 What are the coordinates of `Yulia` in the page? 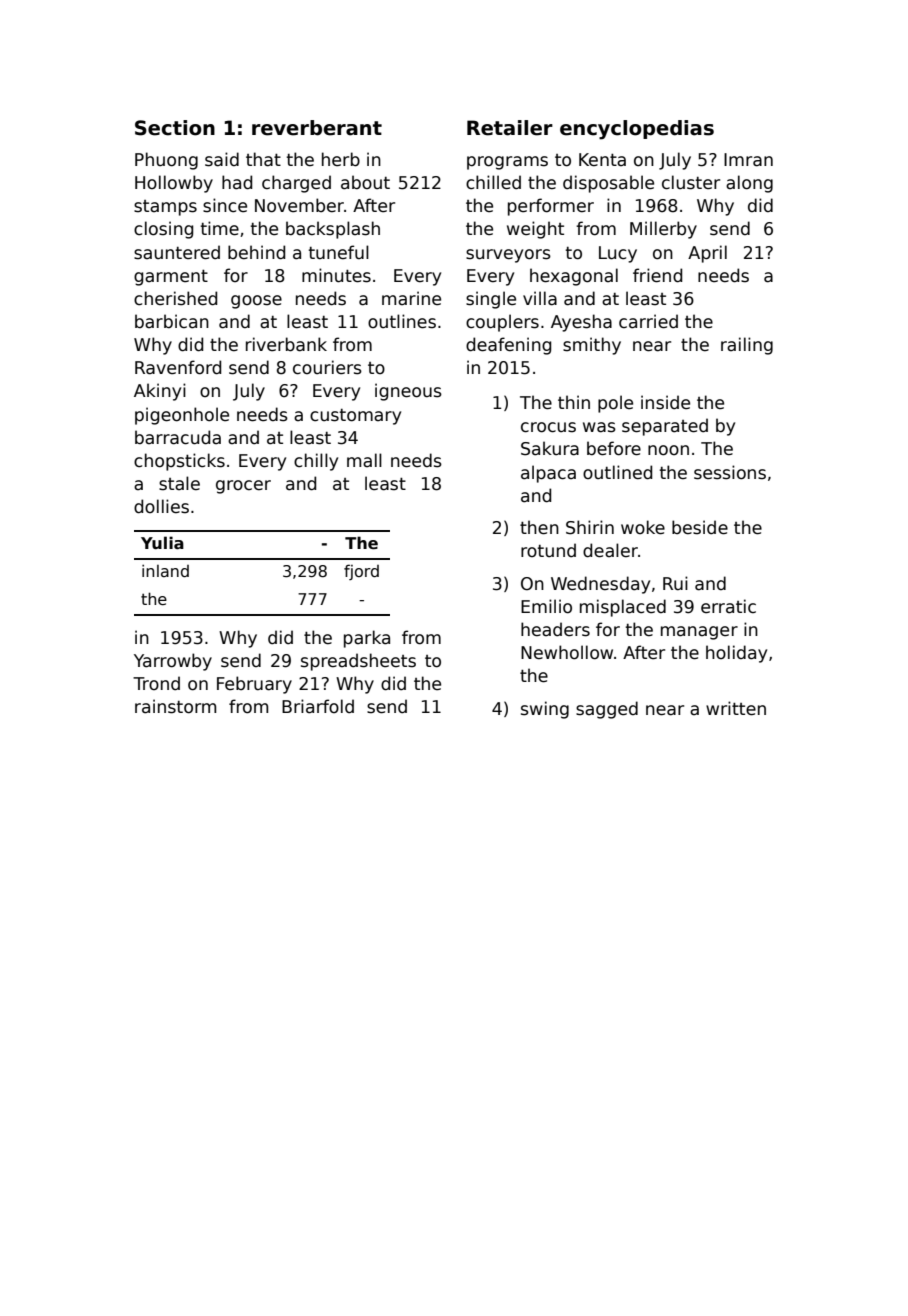 It's located at (162, 542).
